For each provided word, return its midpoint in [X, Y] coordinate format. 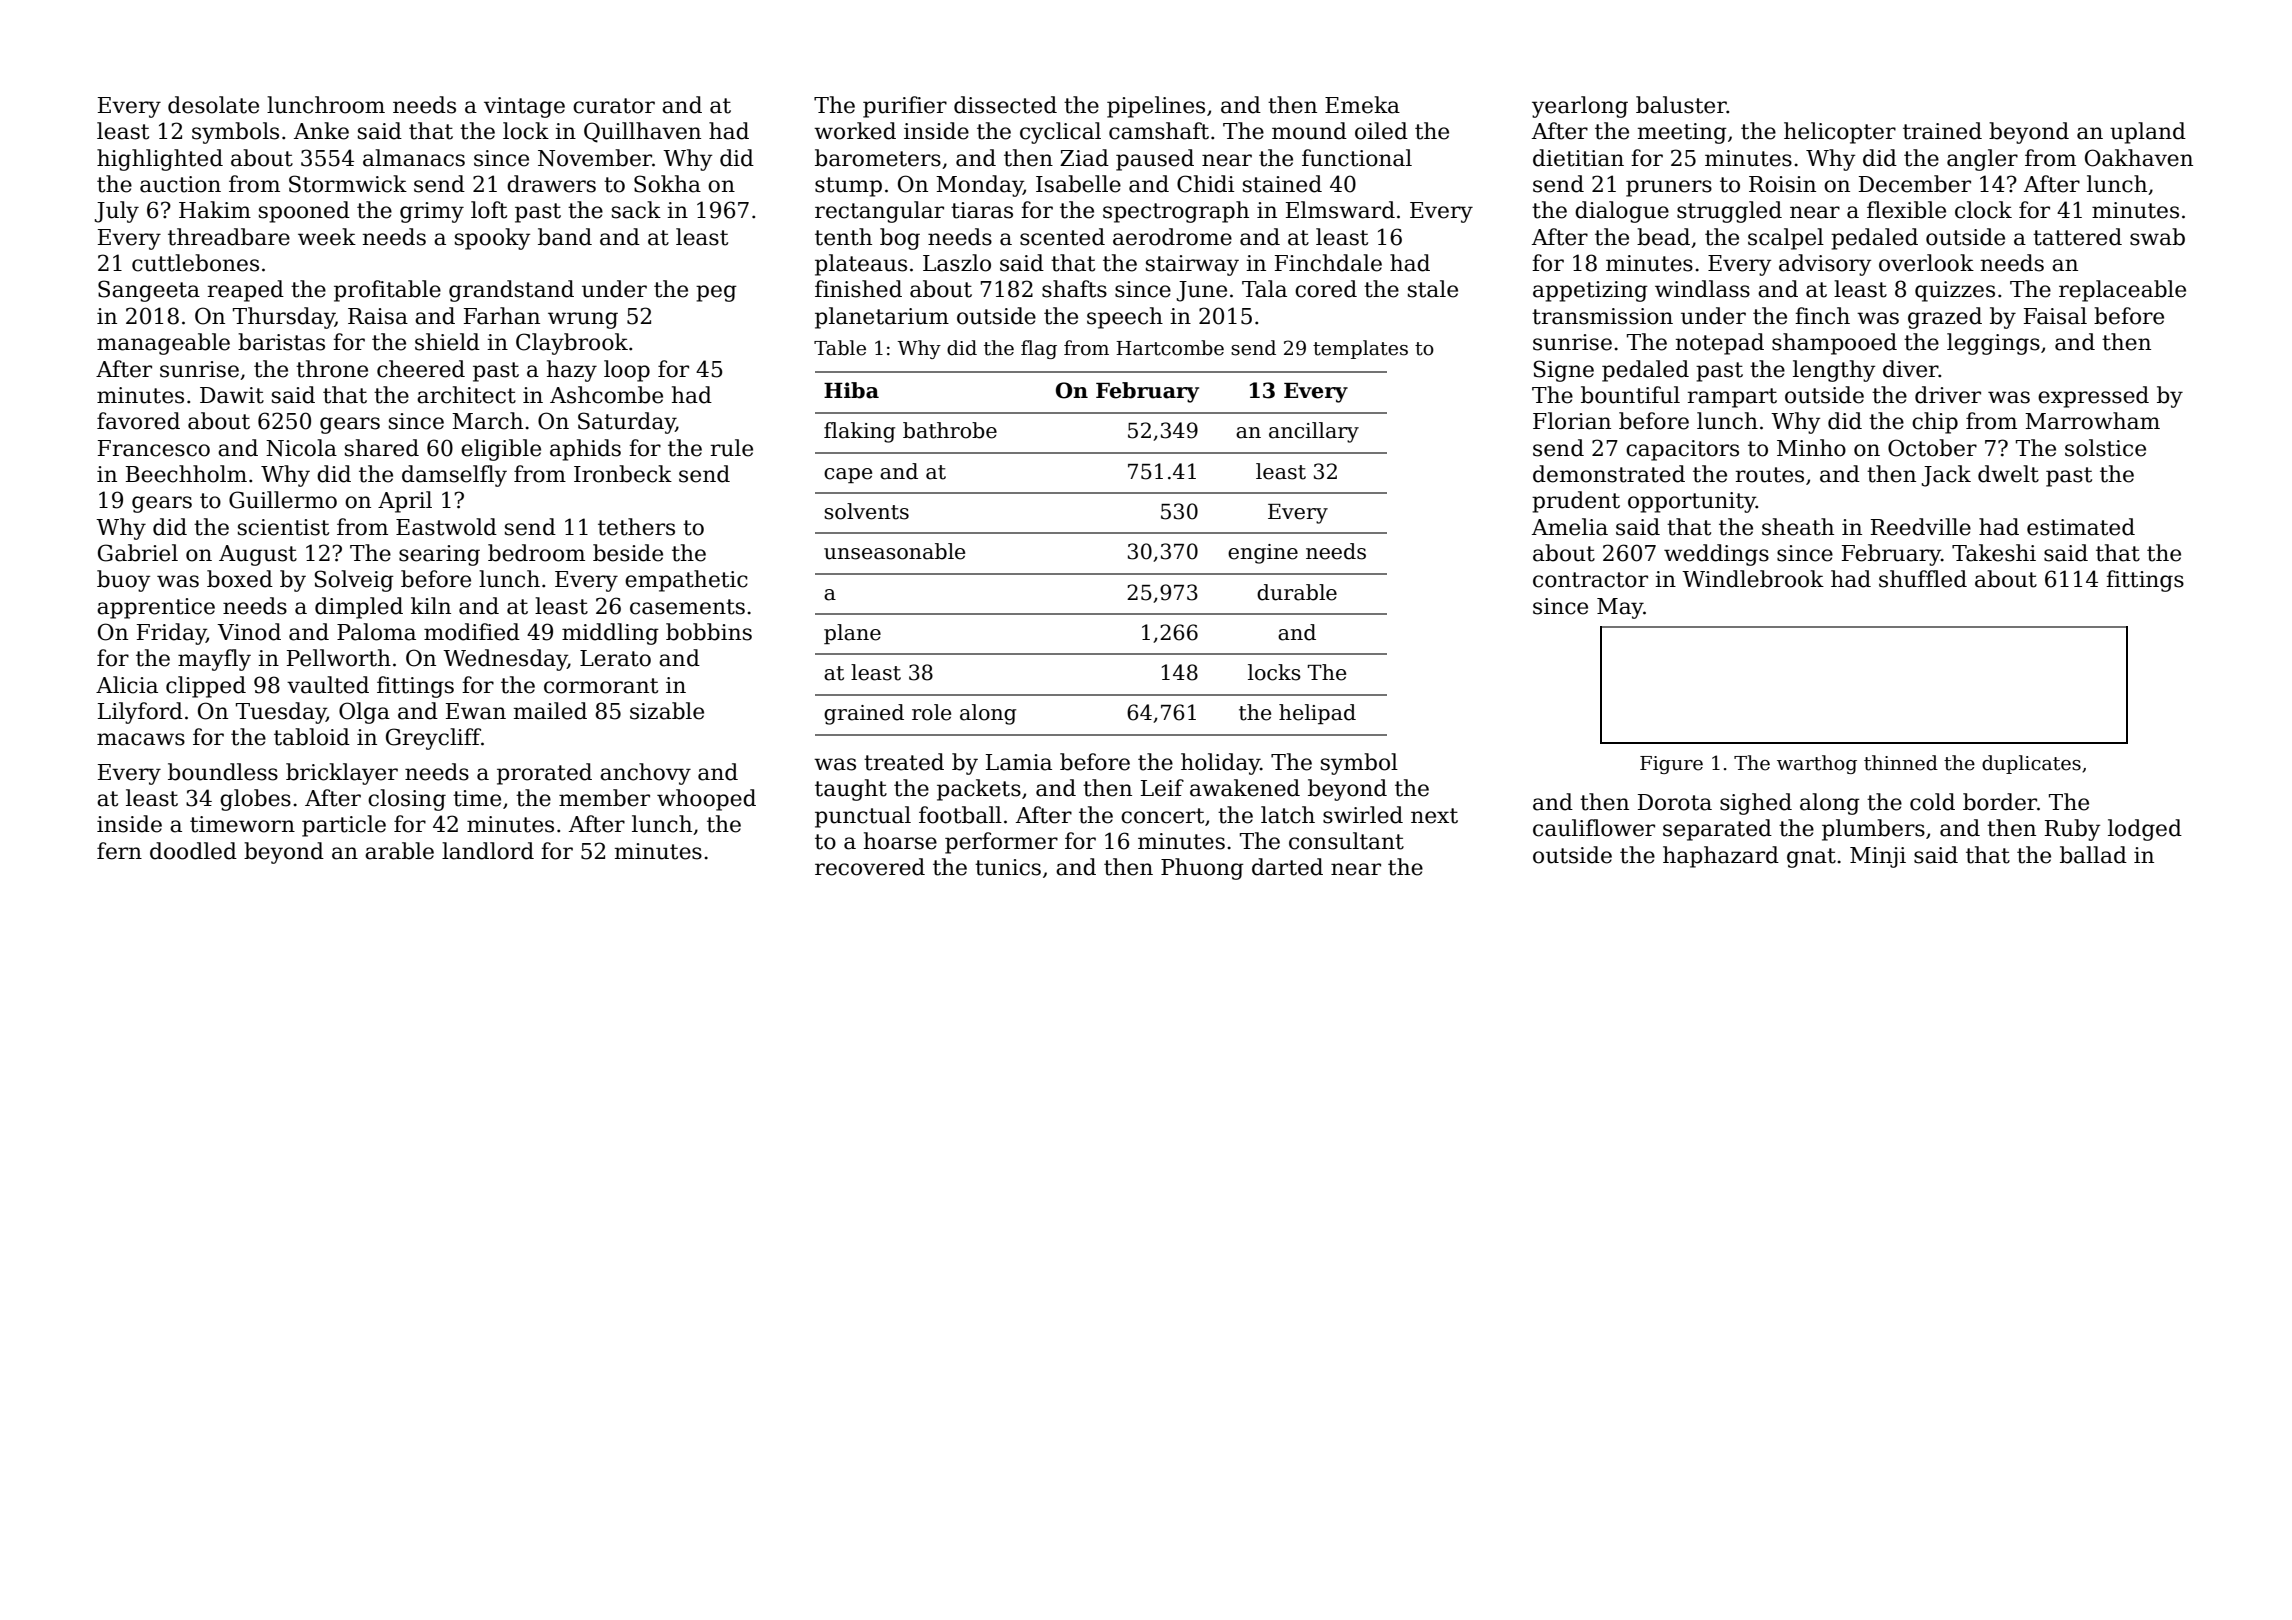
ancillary [1314, 432]
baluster [1681, 105]
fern [119, 851]
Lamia [1019, 762]
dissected [1005, 105]
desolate [213, 105]
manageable [163, 344]
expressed [2093, 397]
